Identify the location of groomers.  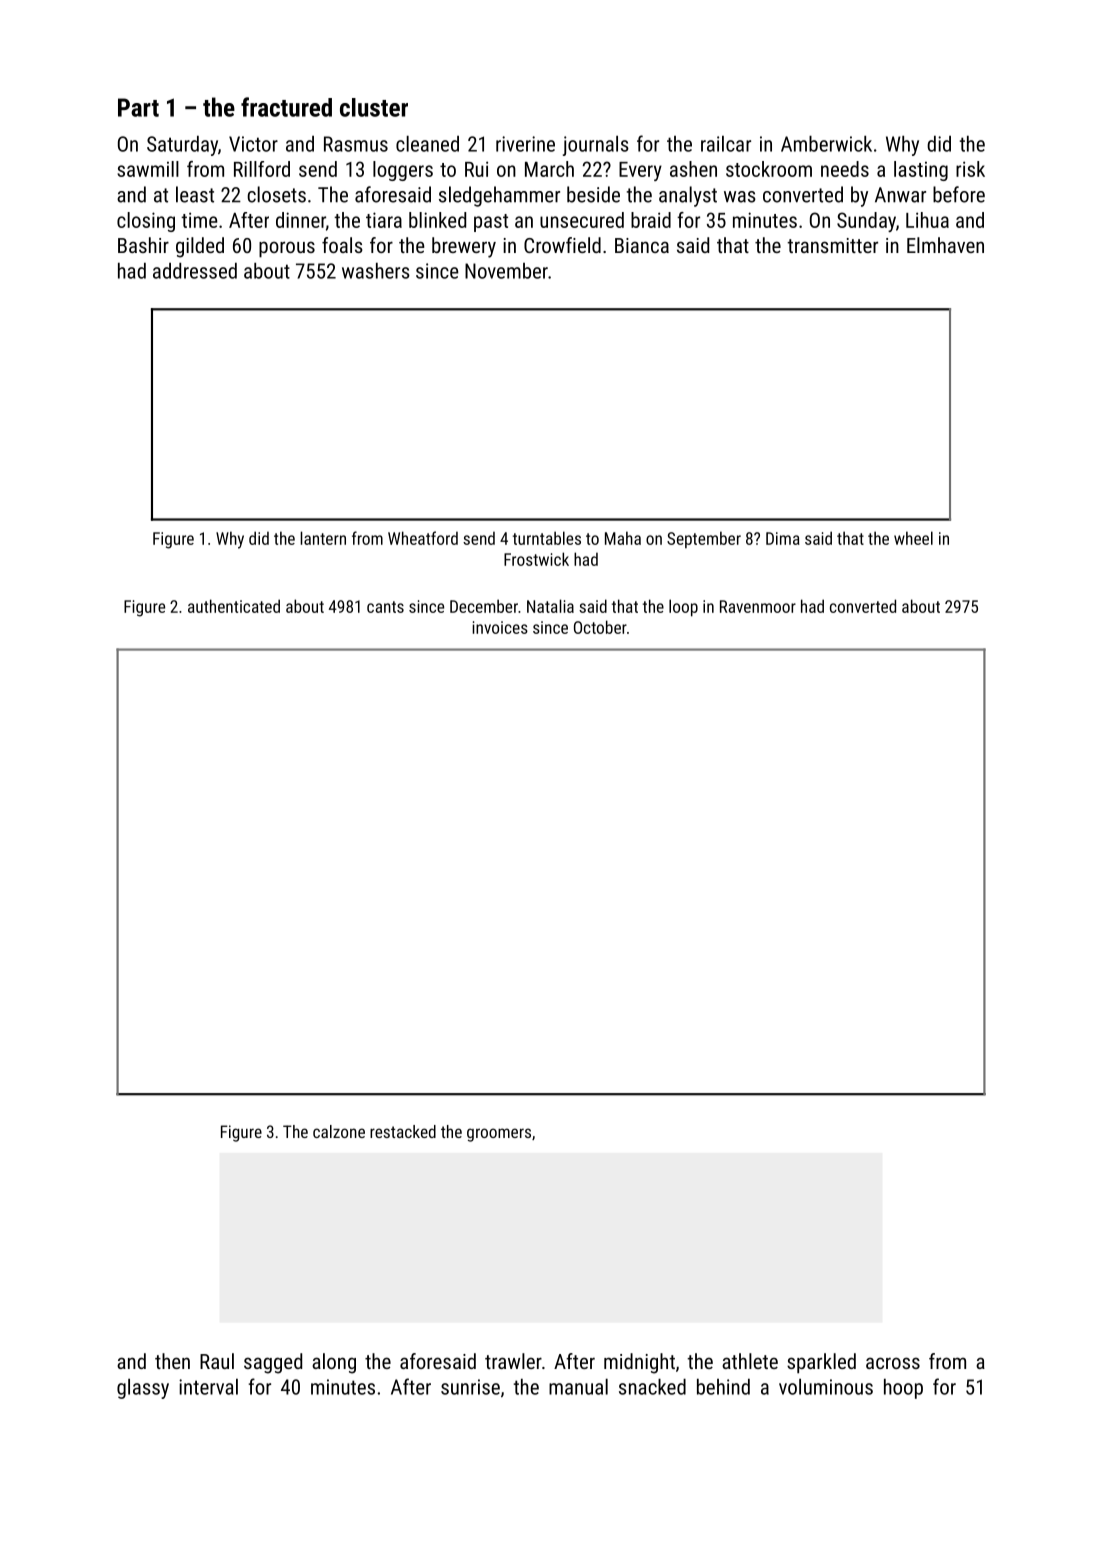
(499, 1135).
